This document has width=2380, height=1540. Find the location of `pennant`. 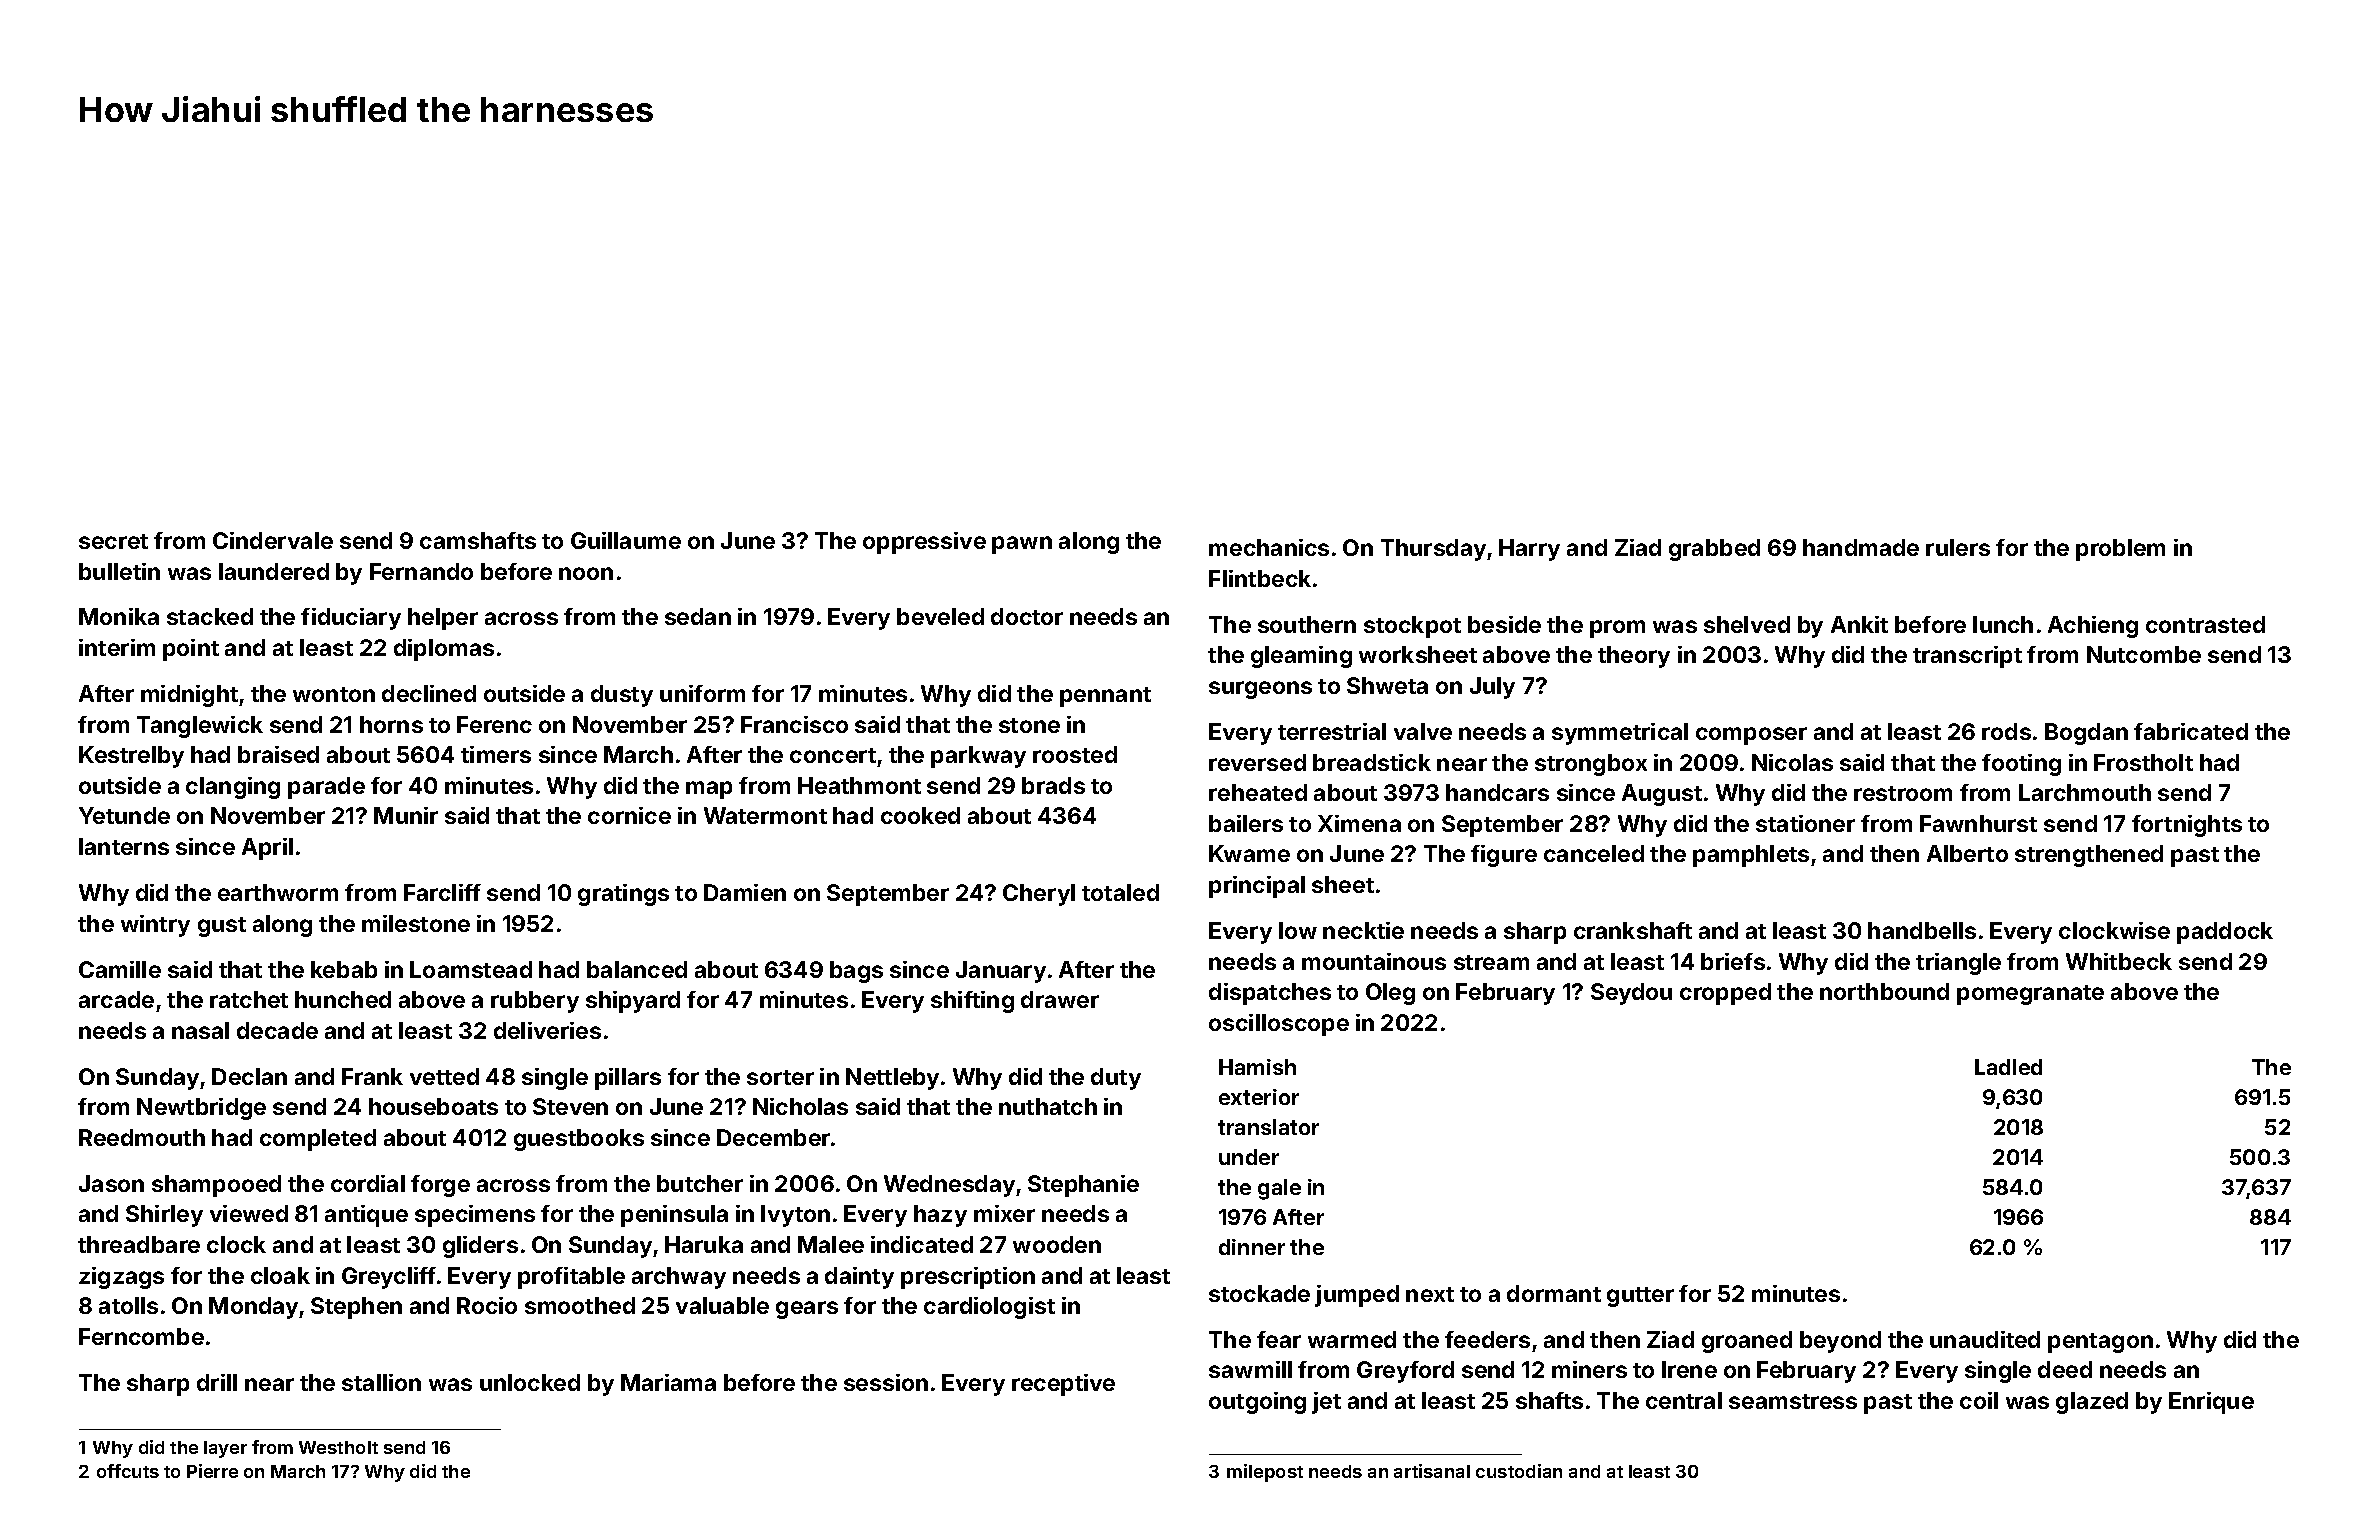

pennant is located at coordinates (1105, 697).
